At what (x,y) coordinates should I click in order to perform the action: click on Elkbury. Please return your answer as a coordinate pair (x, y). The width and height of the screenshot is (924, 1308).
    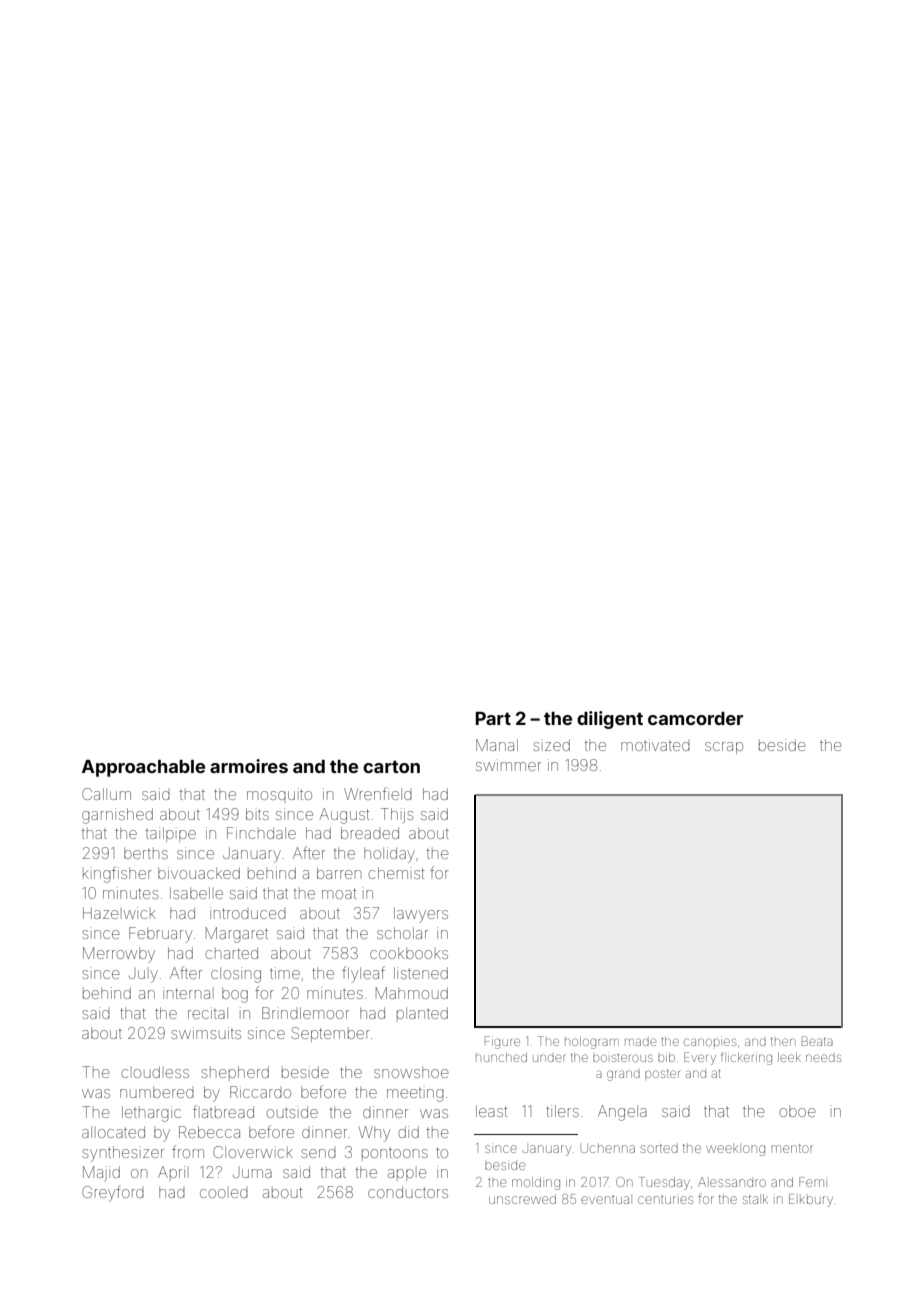
    Looking at the image, I should click on (811, 1200).
